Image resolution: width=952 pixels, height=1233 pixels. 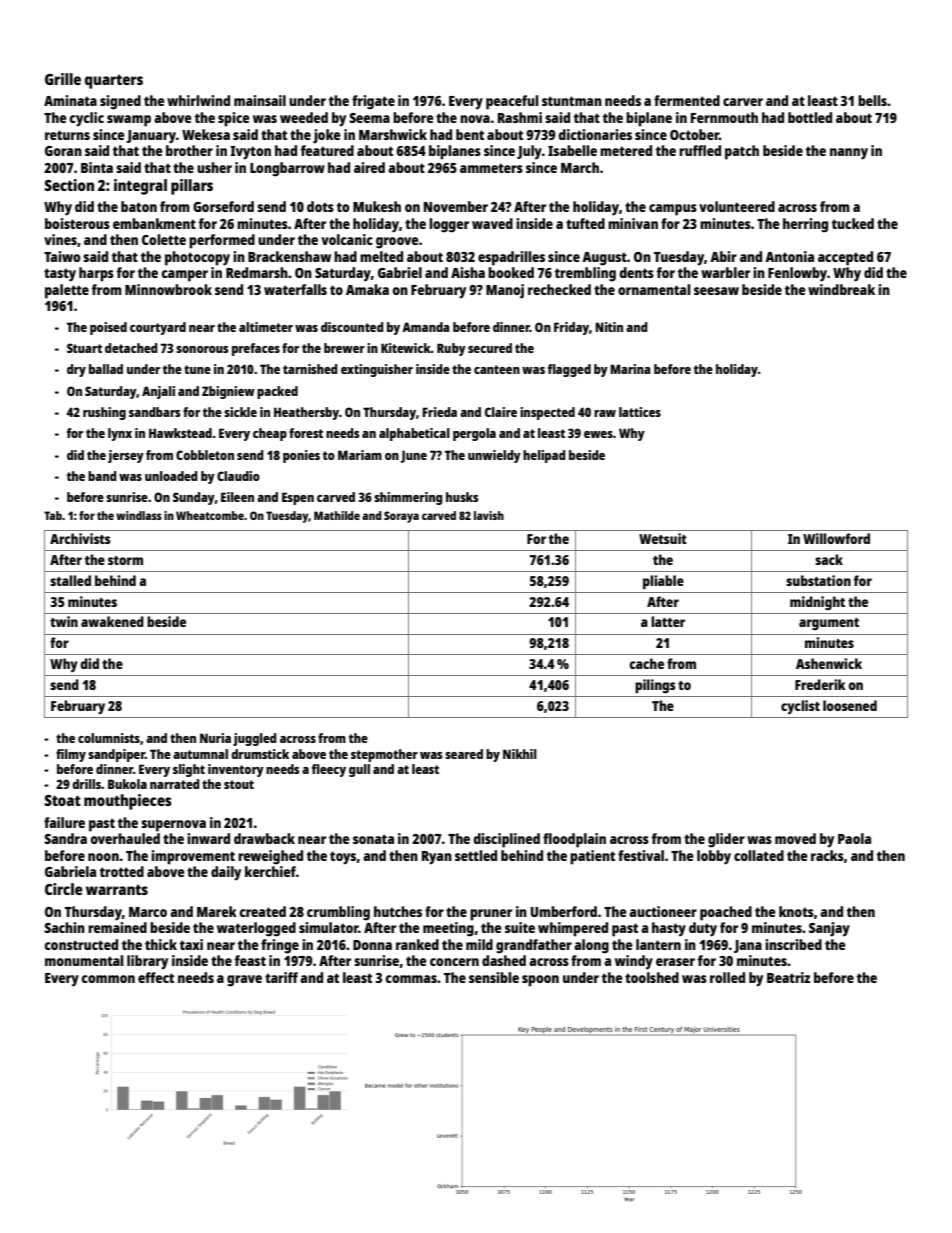 I want to click on dry, so click(x=76, y=370).
